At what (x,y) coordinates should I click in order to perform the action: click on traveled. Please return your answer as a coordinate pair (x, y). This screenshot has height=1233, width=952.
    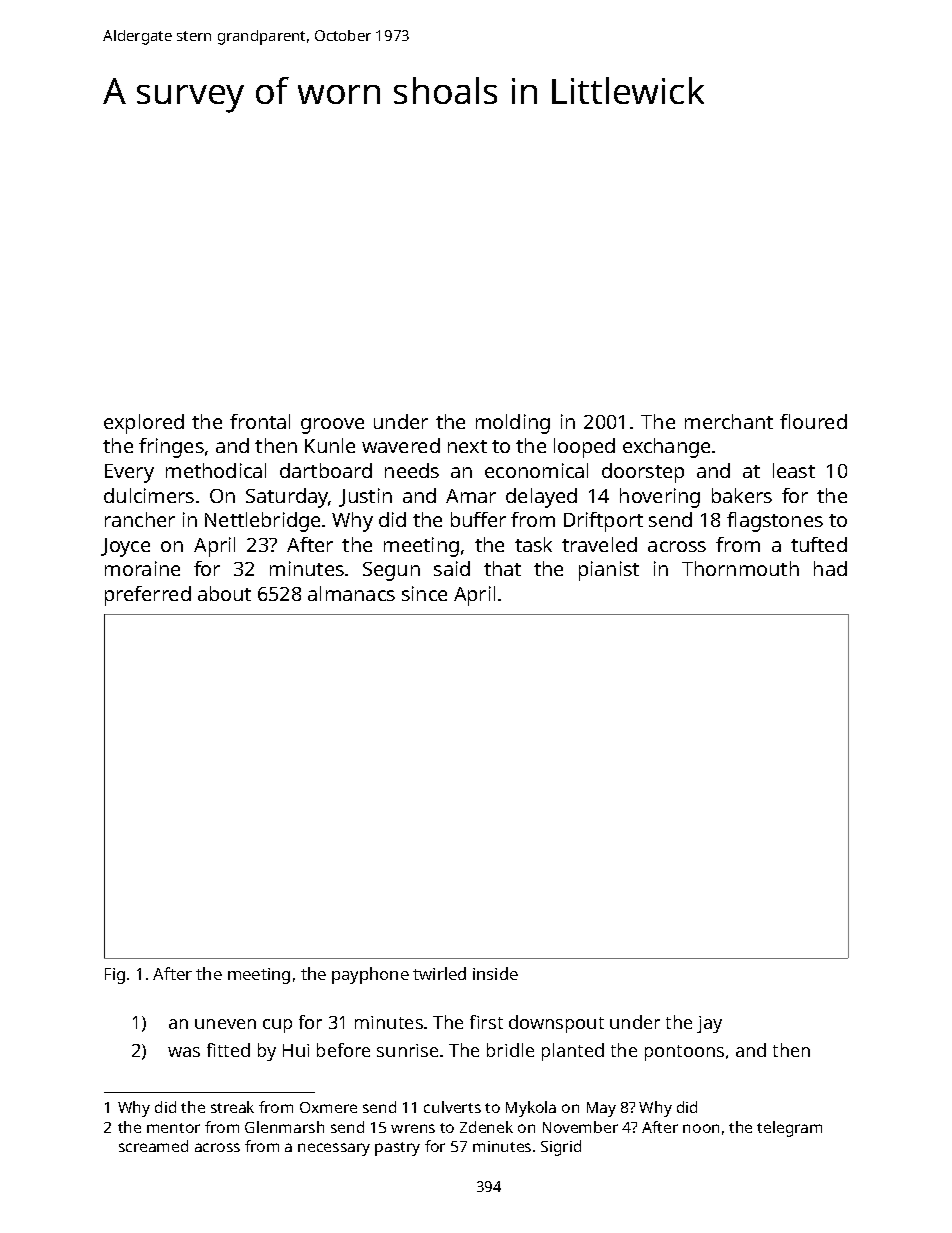
    Looking at the image, I should click on (599, 544).
